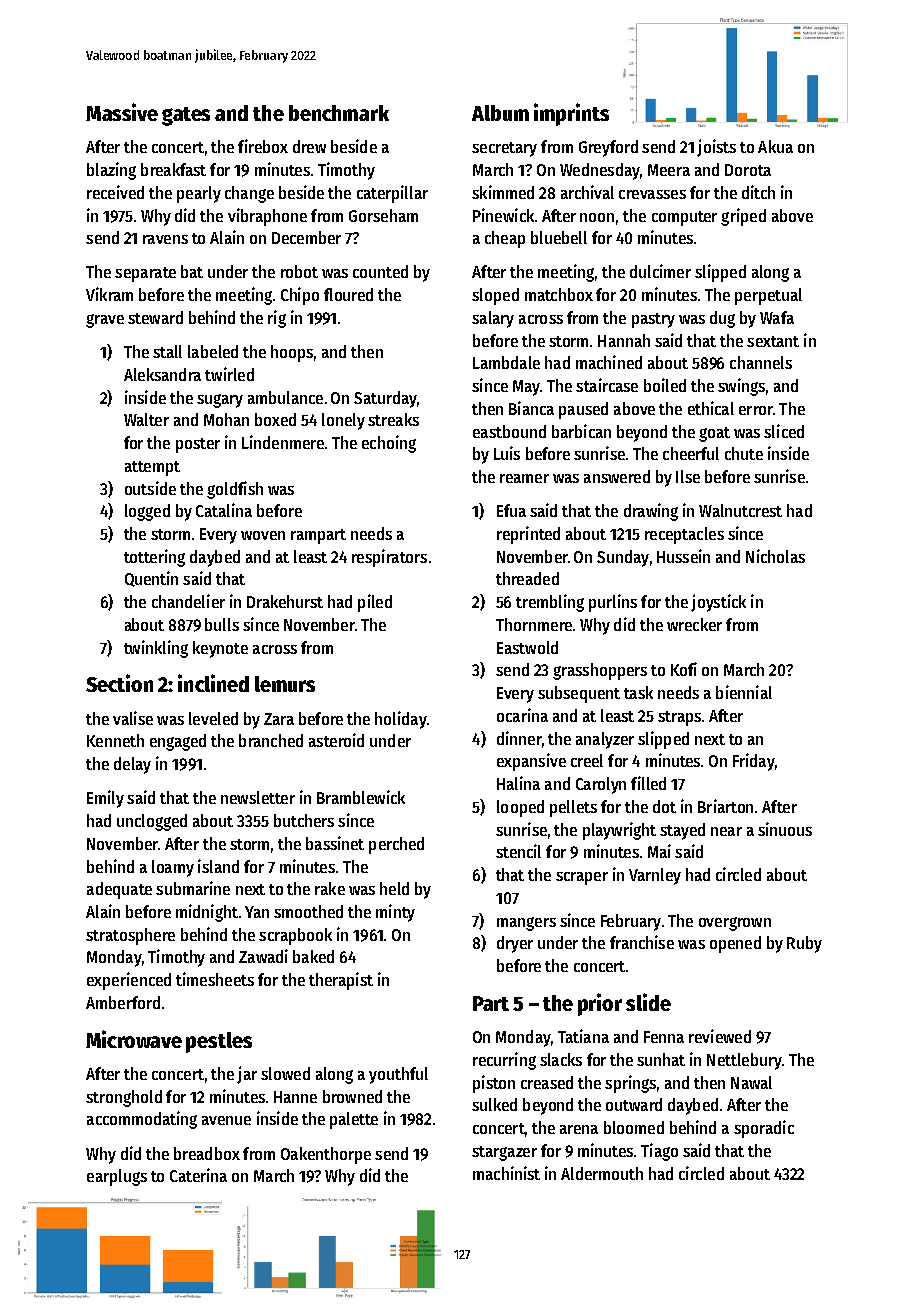  Describe the element at coordinates (257, 912) in the screenshot. I see `Yan` at that location.
